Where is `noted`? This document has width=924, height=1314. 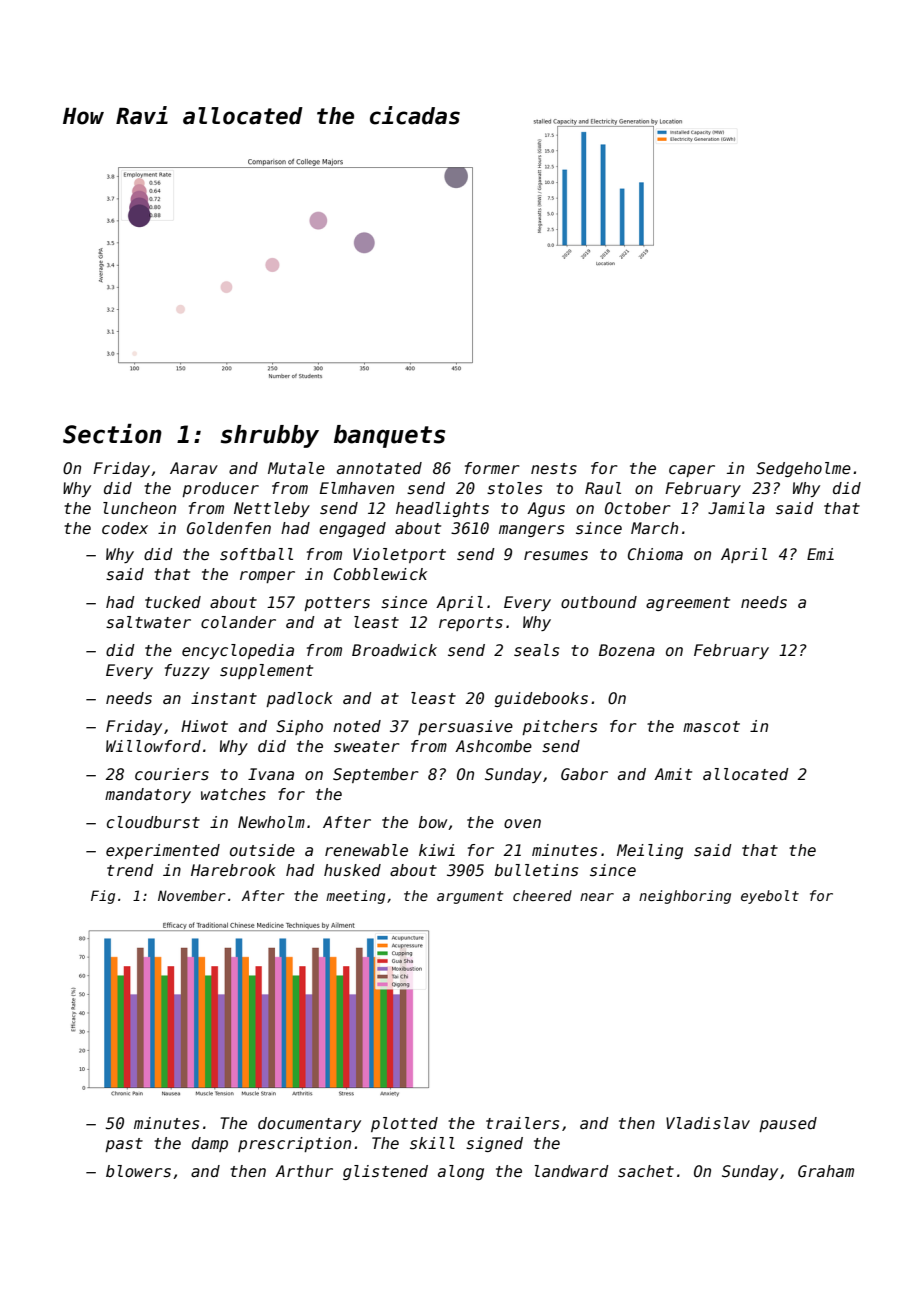
noted is located at coordinates (357, 726).
